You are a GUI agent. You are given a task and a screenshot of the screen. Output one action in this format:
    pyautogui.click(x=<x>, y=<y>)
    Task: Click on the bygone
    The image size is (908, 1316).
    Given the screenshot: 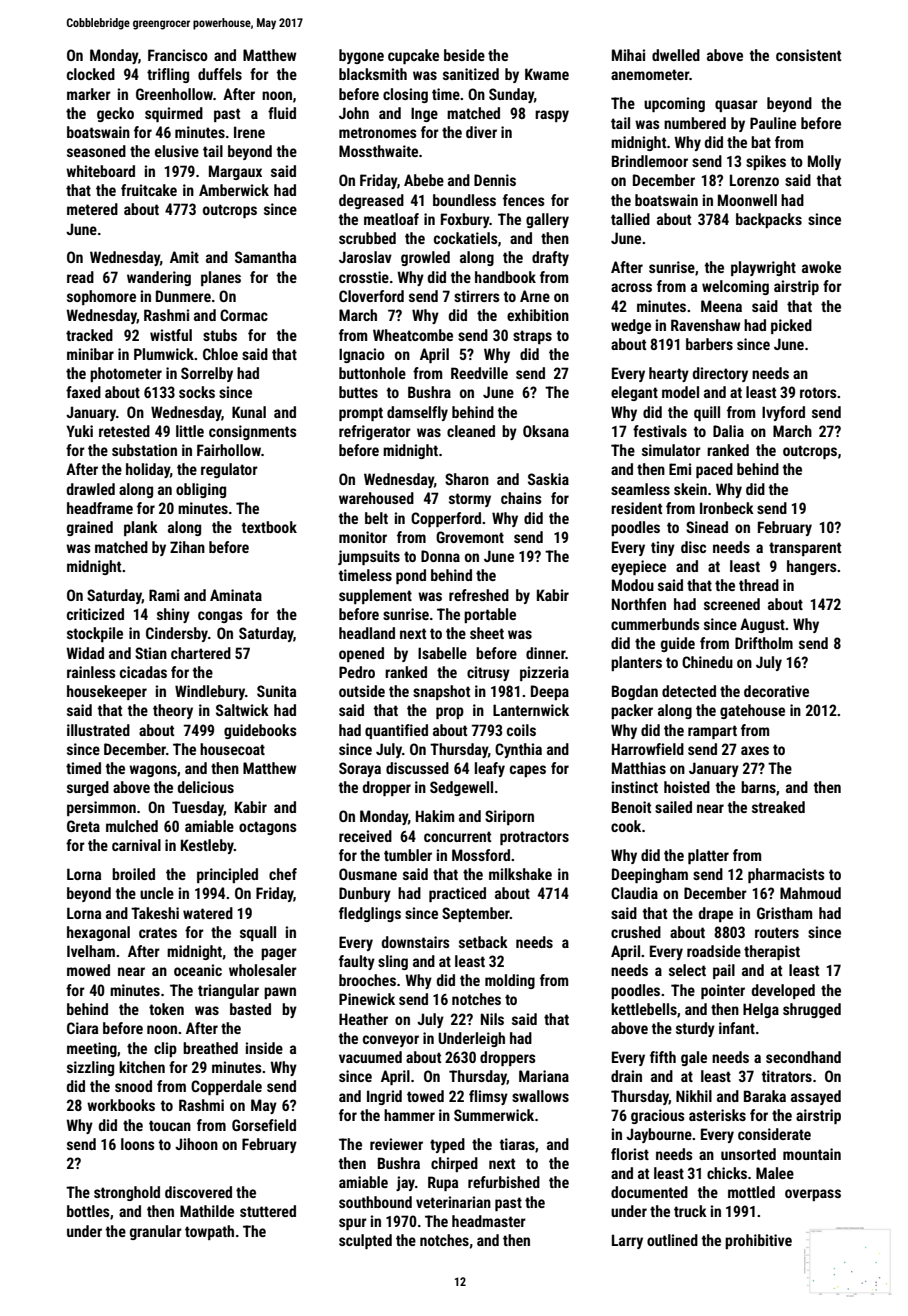 What is the action you would take?
    pyautogui.click(x=361, y=56)
